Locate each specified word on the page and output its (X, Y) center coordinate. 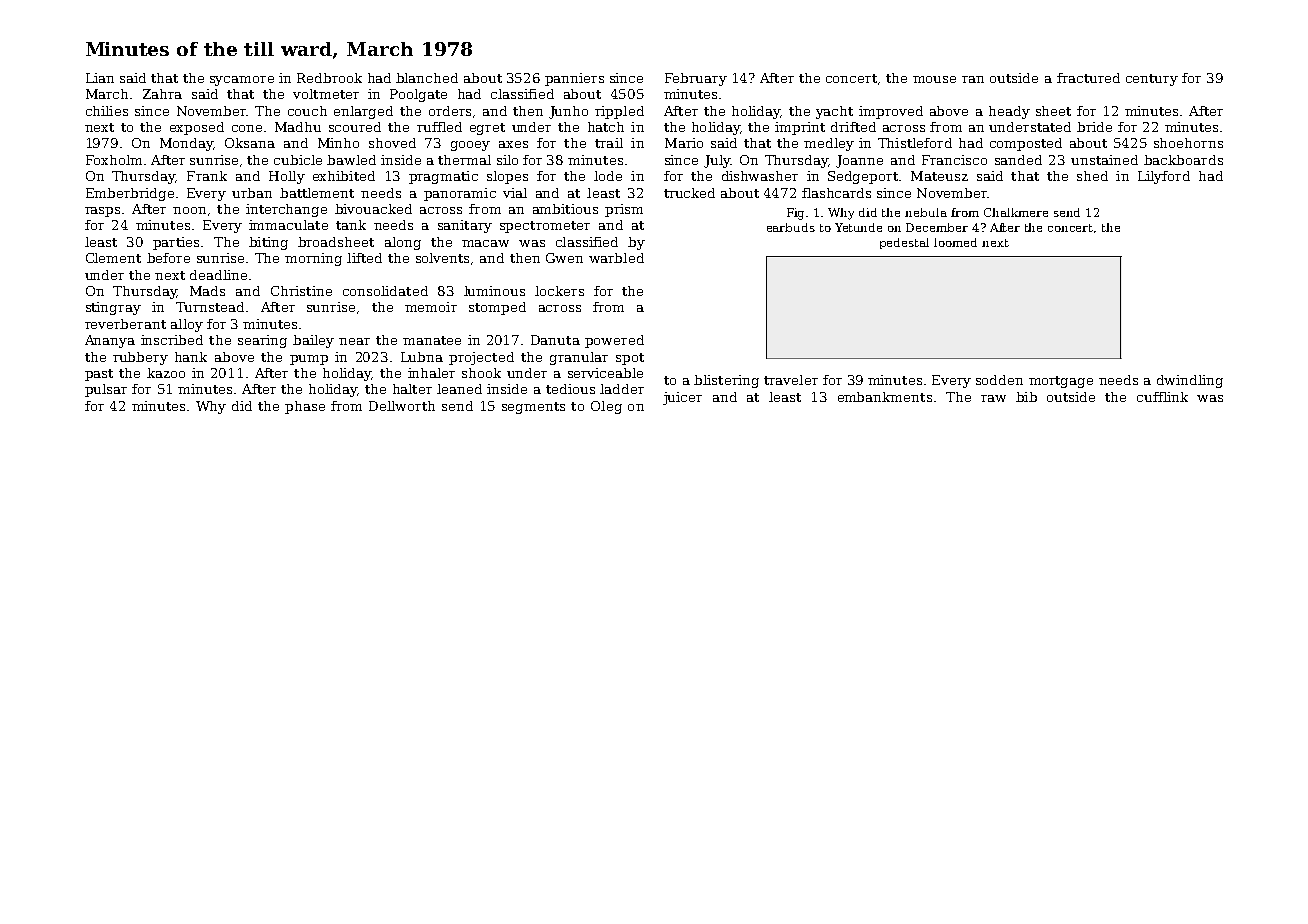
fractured (1088, 78)
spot (630, 359)
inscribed (172, 340)
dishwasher (760, 176)
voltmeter (326, 94)
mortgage (1061, 382)
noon (189, 210)
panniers (574, 79)
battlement (317, 193)
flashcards (836, 193)
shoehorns (1188, 143)
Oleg (606, 407)
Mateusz (939, 176)
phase (305, 407)
